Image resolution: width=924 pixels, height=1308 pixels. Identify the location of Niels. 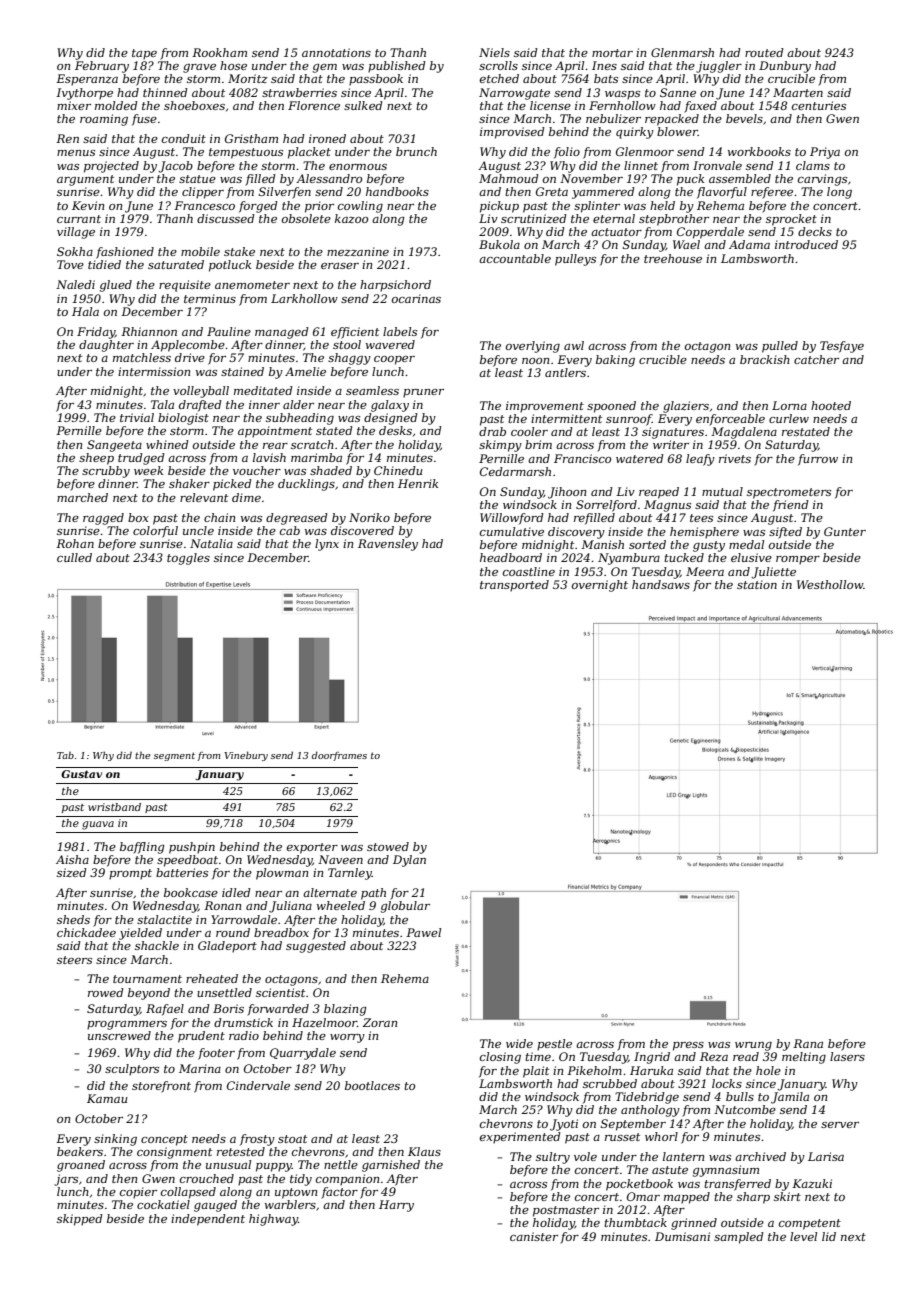
(494, 52).
